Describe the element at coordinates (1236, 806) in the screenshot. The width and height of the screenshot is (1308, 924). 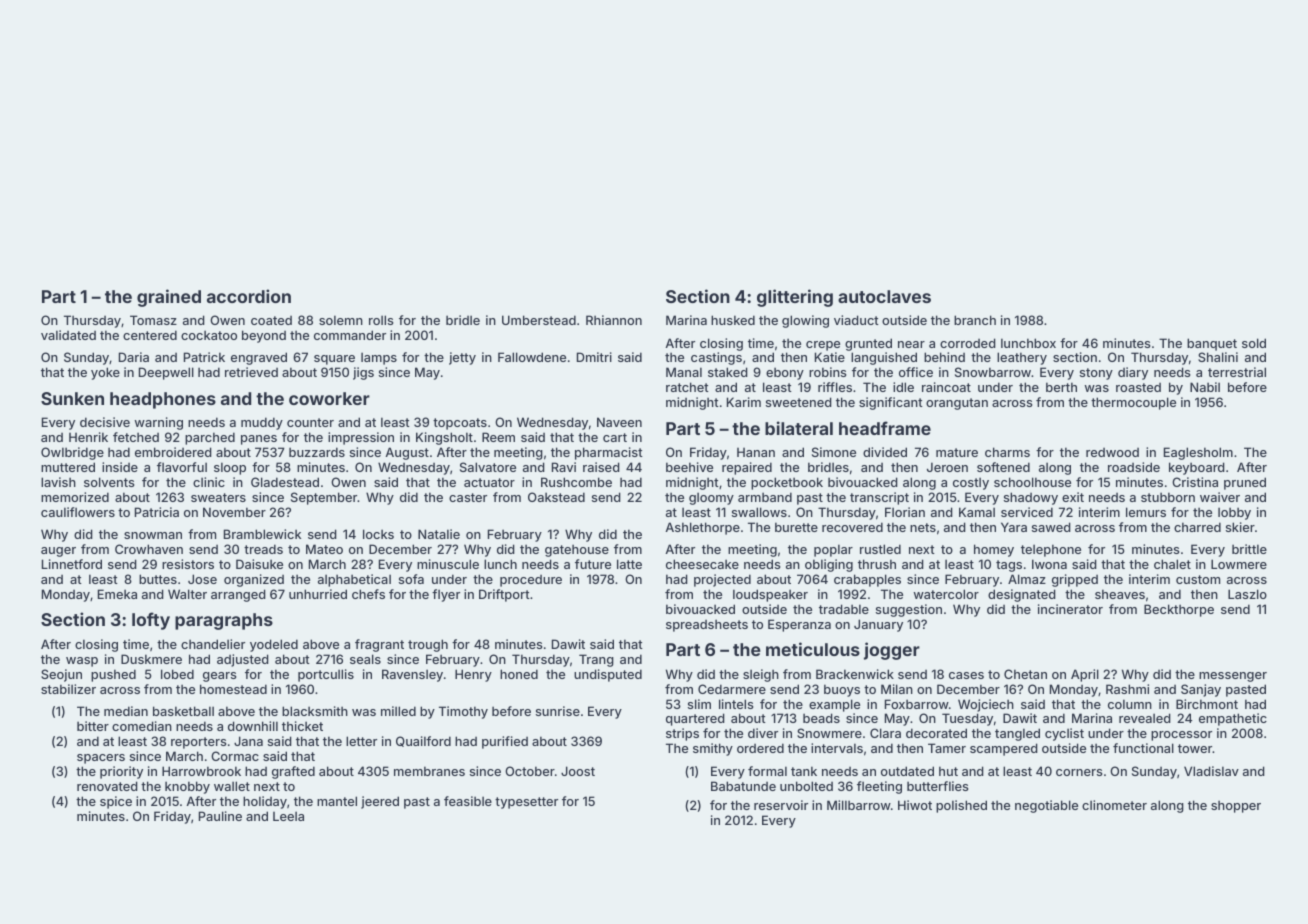
I see `shopper` at that location.
